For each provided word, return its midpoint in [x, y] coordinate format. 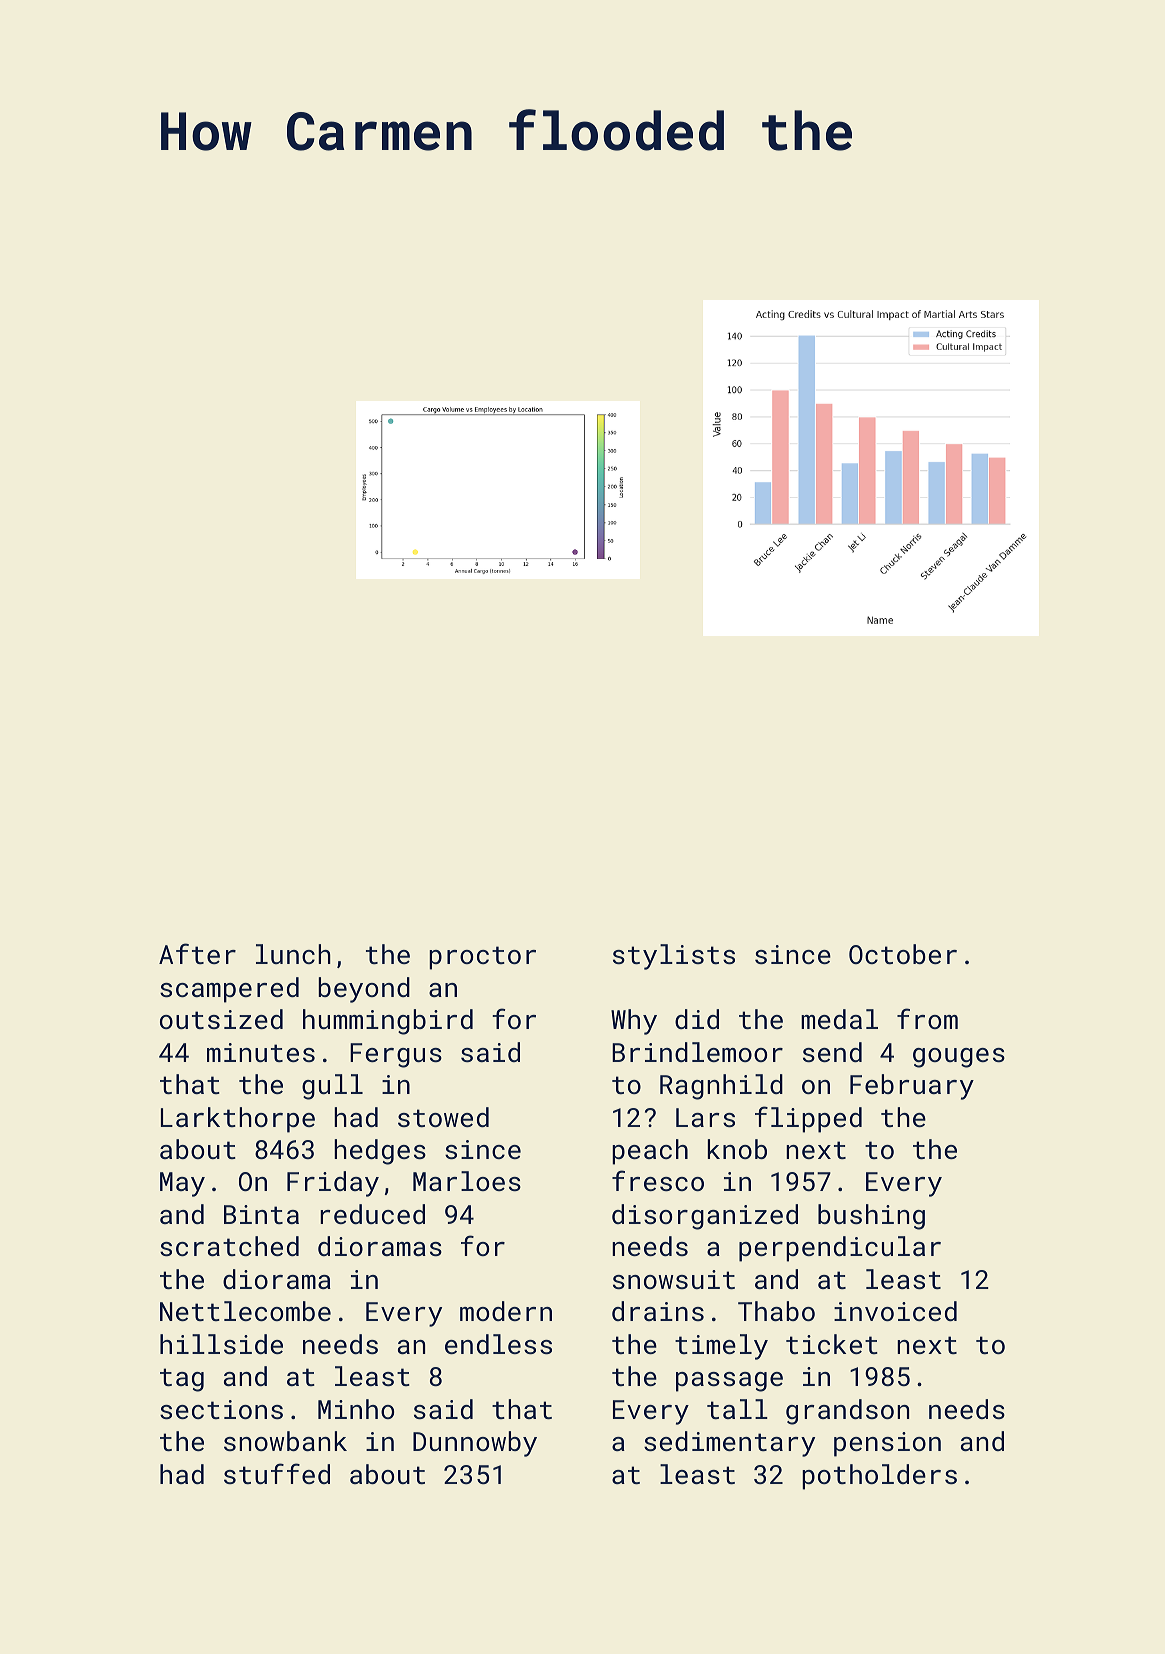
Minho [356, 1409]
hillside [221, 1344]
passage [729, 1382]
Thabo [776, 1311]
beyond [364, 990]
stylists [674, 957]
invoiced [895, 1311]
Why [634, 1022]
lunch [293, 954]
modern [506, 1311]
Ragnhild [721, 1087]
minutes [261, 1052]
